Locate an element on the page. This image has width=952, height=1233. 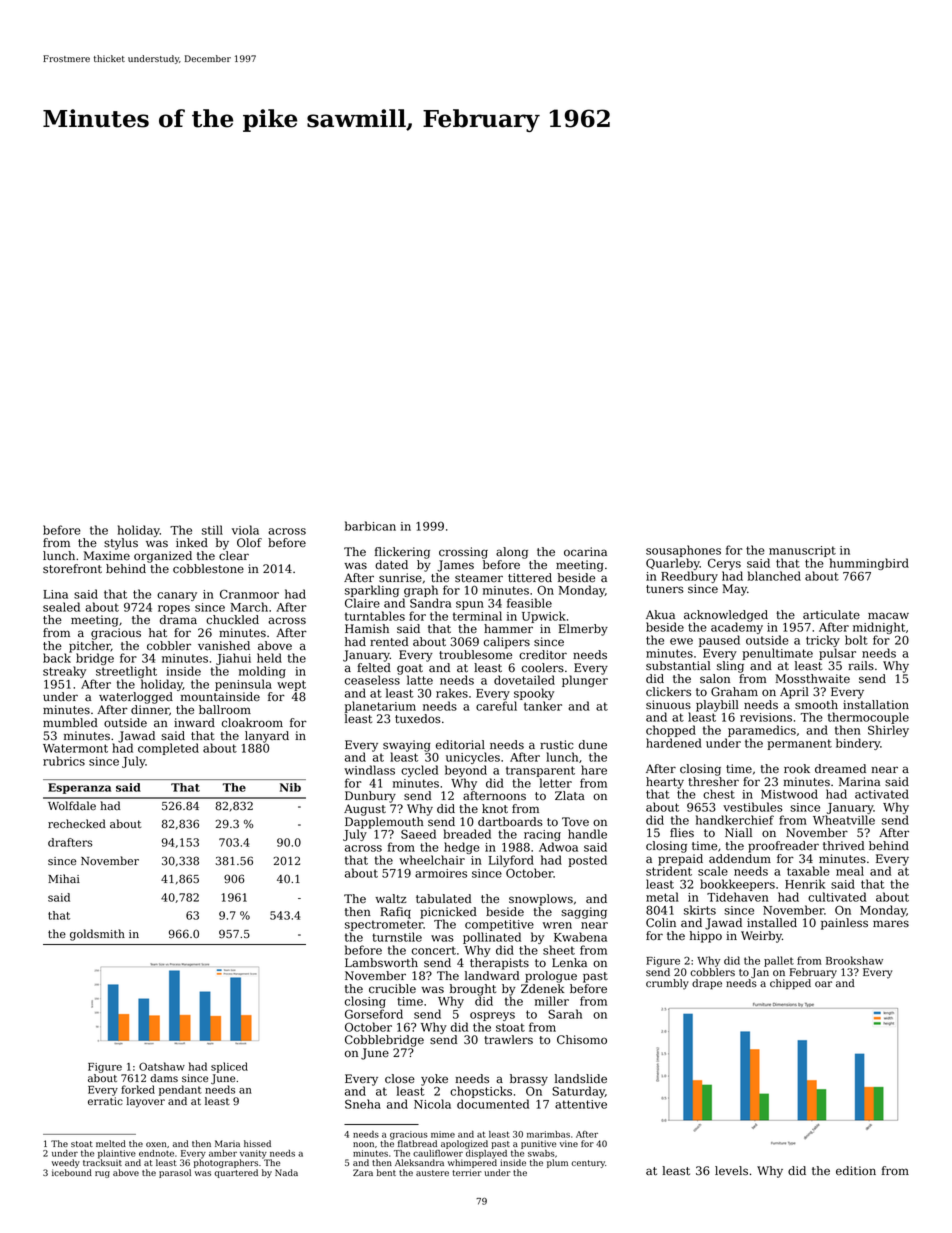
Elmerby is located at coordinates (583, 630).
